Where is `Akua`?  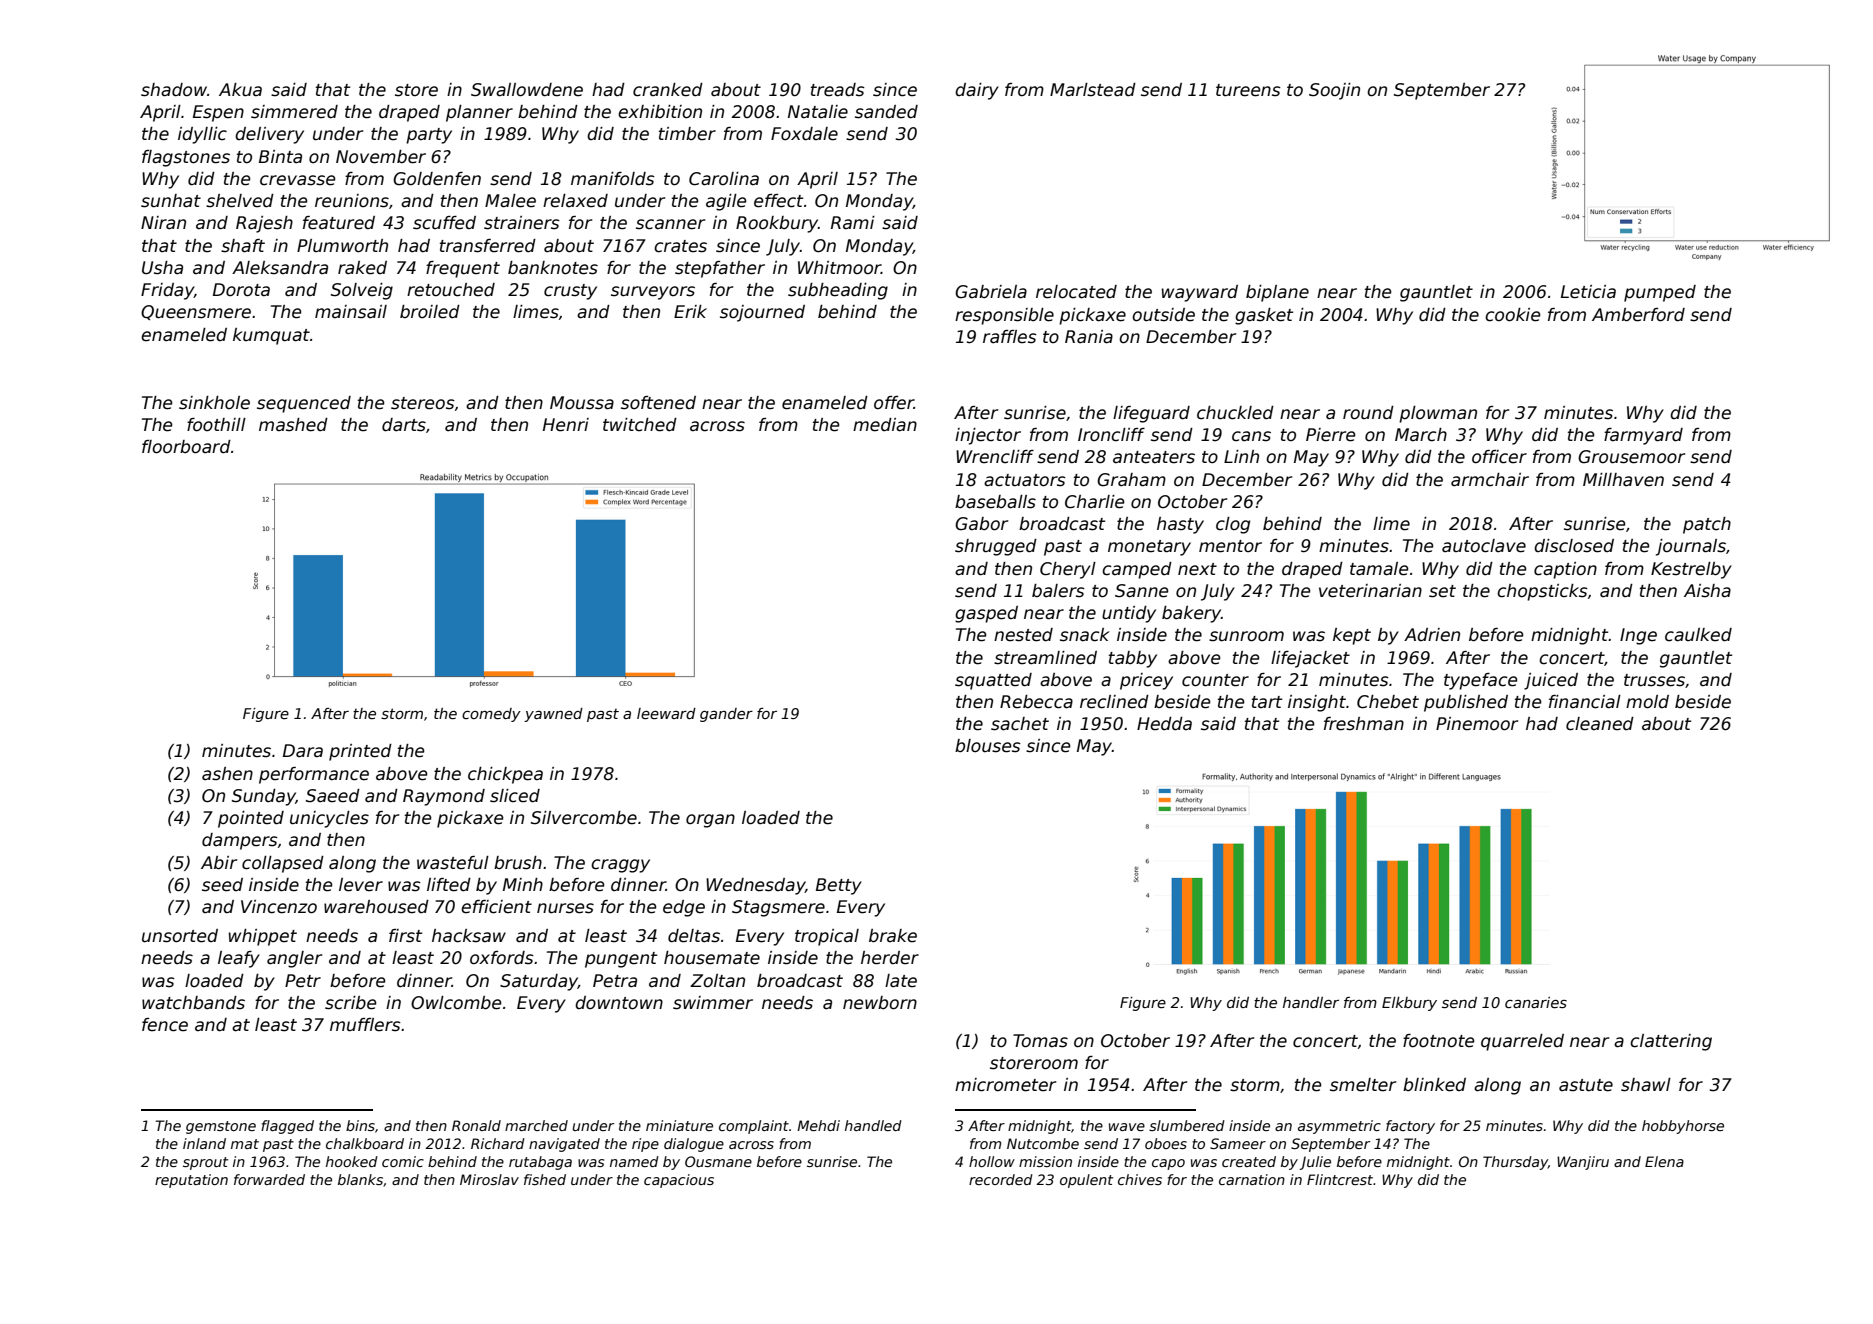
Akua is located at coordinates (240, 90).
